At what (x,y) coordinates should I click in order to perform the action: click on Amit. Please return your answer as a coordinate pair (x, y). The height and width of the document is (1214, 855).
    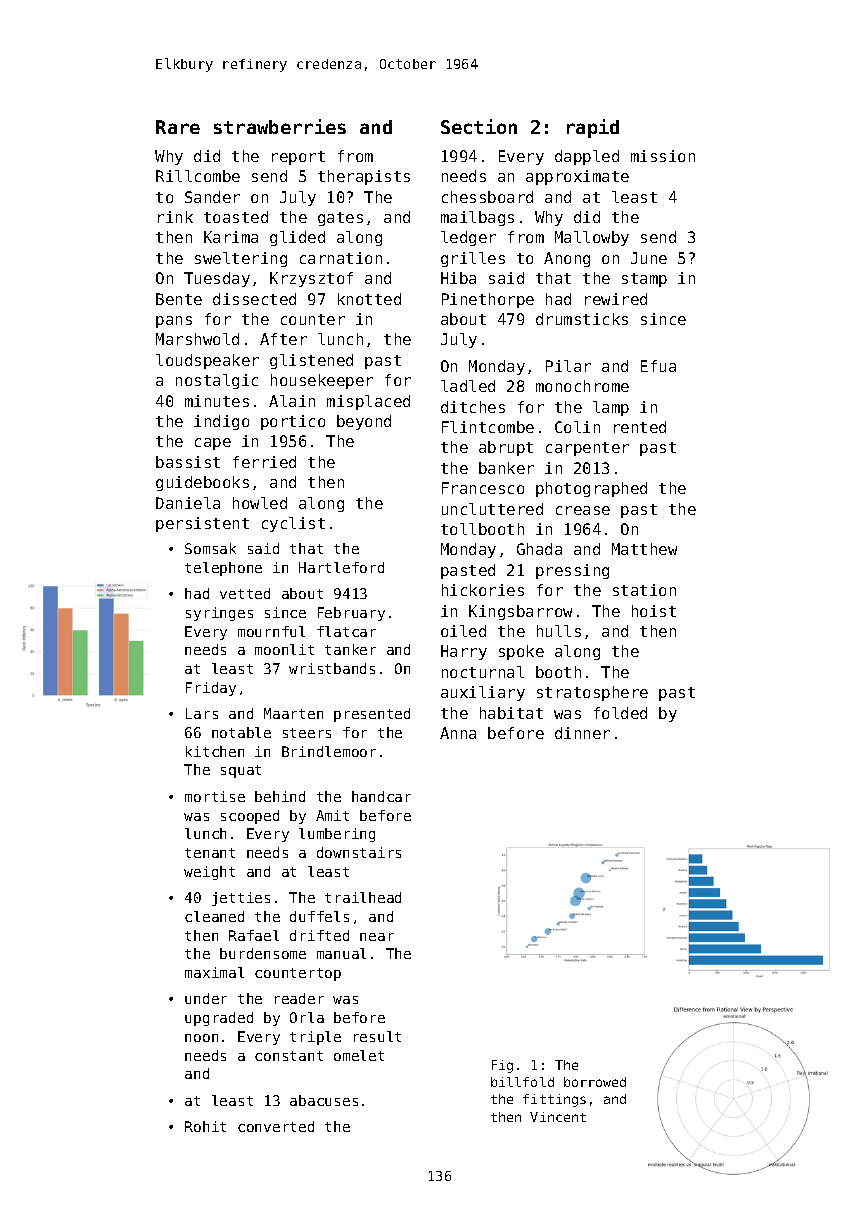
    Looking at the image, I should click on (332, 815).
